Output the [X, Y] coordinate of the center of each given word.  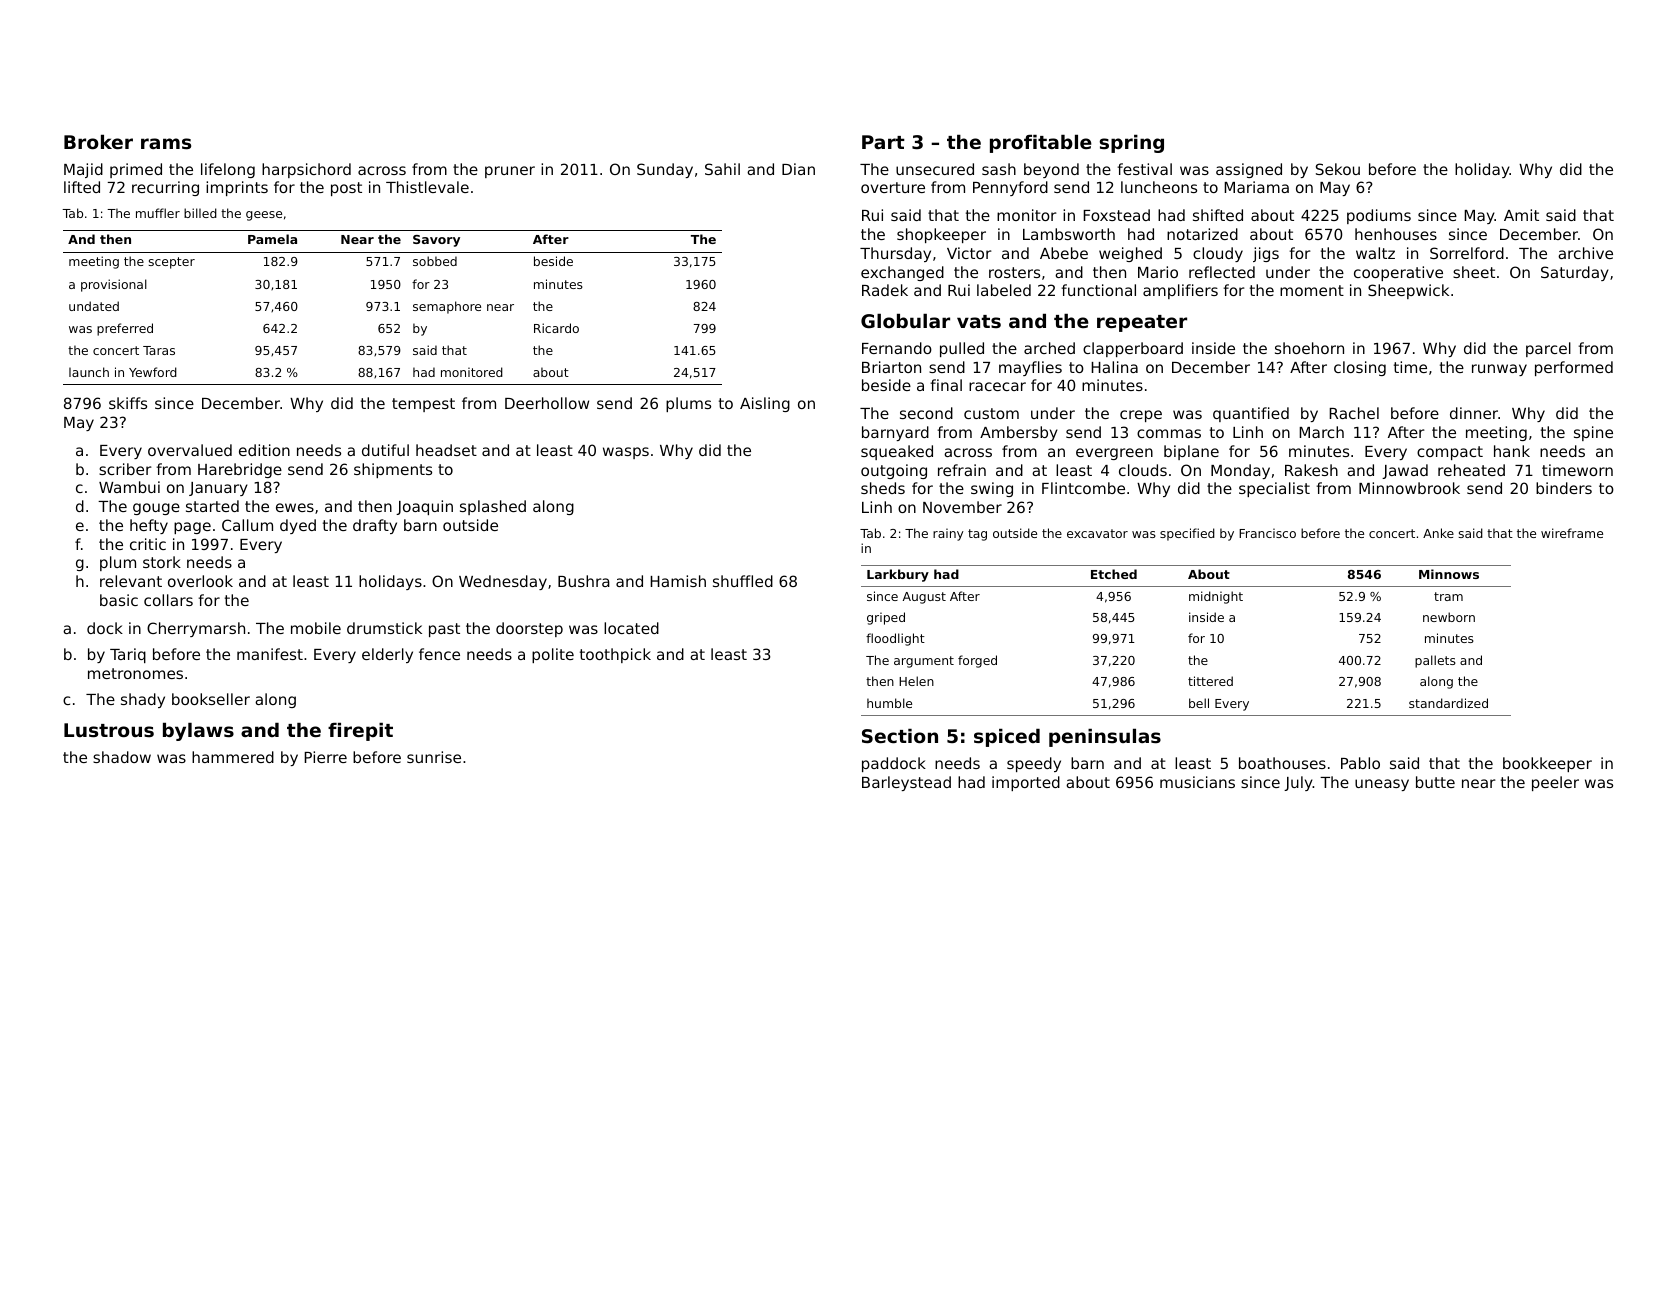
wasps [626, 453]
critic [148, 544]
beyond [1051, 170]
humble [889, 703]
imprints [237, 188]
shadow [122, 757]
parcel [1548, 349]
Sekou [1338, 169]
